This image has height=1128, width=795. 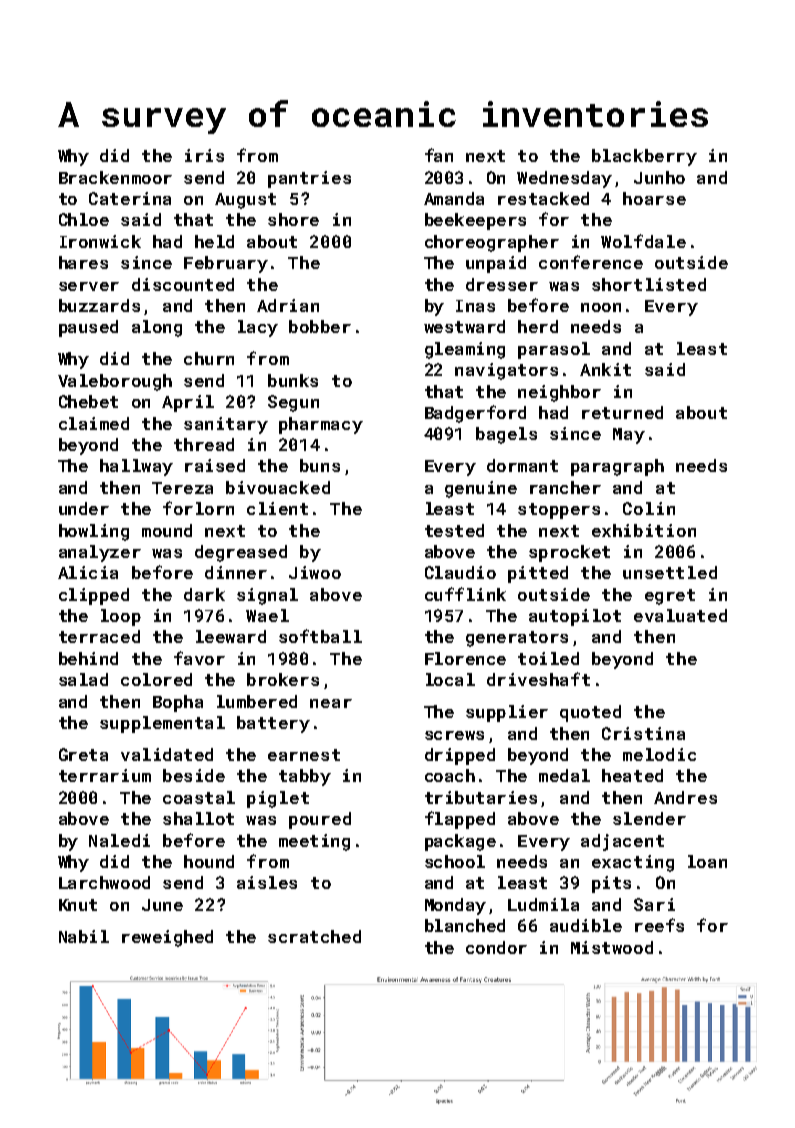 What do you see at coordinates (84, 936) in the image?
I see `Nabil` at bounding box center [84, 936].
